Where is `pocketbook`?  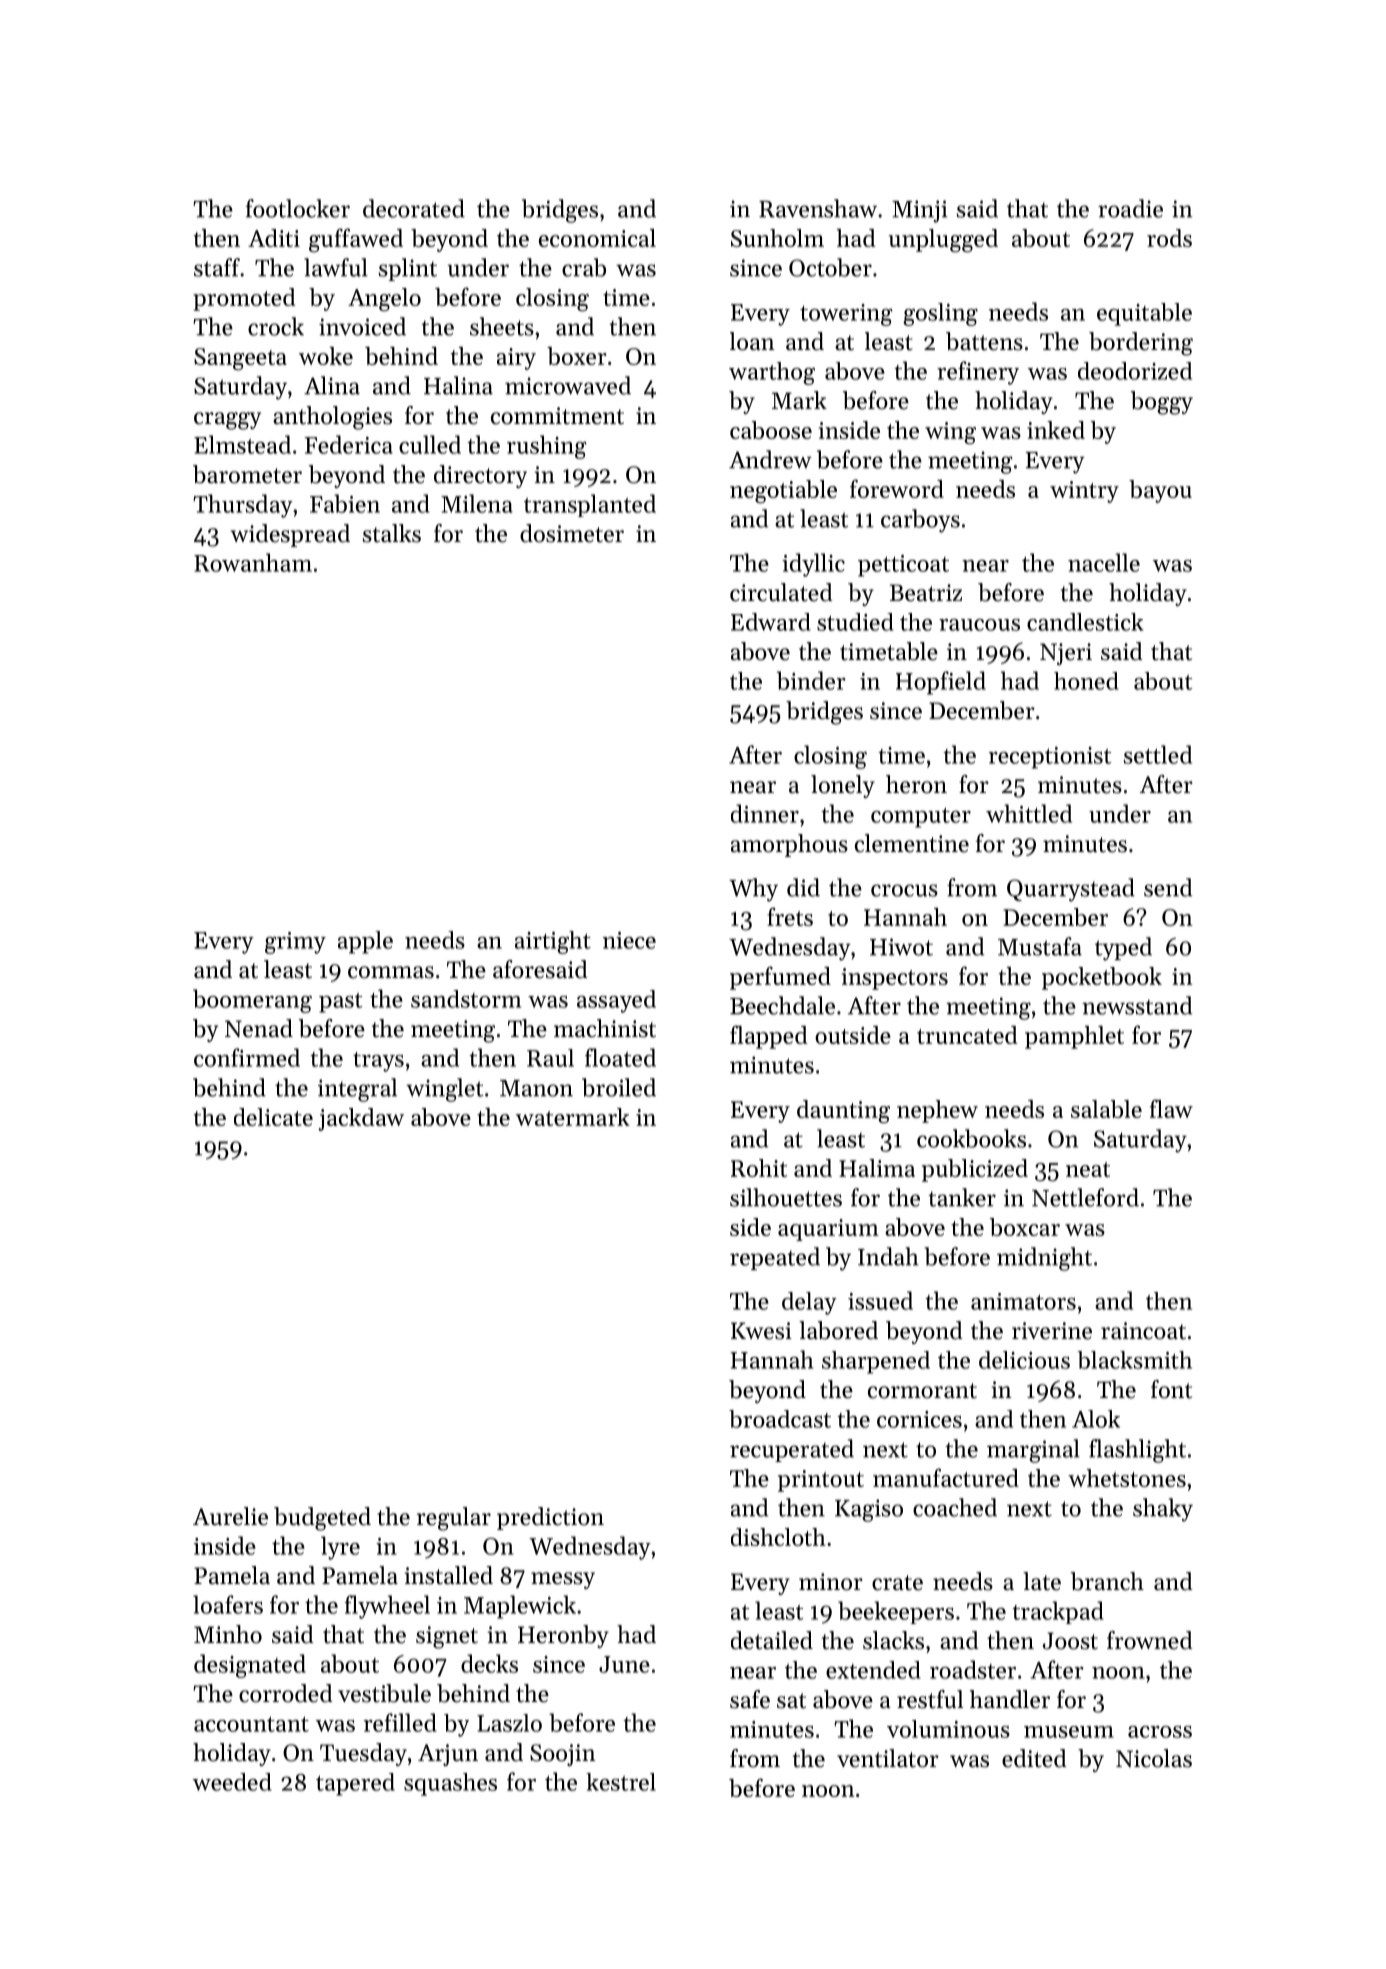
pocketbook is located at coordinates (1102, 978).
